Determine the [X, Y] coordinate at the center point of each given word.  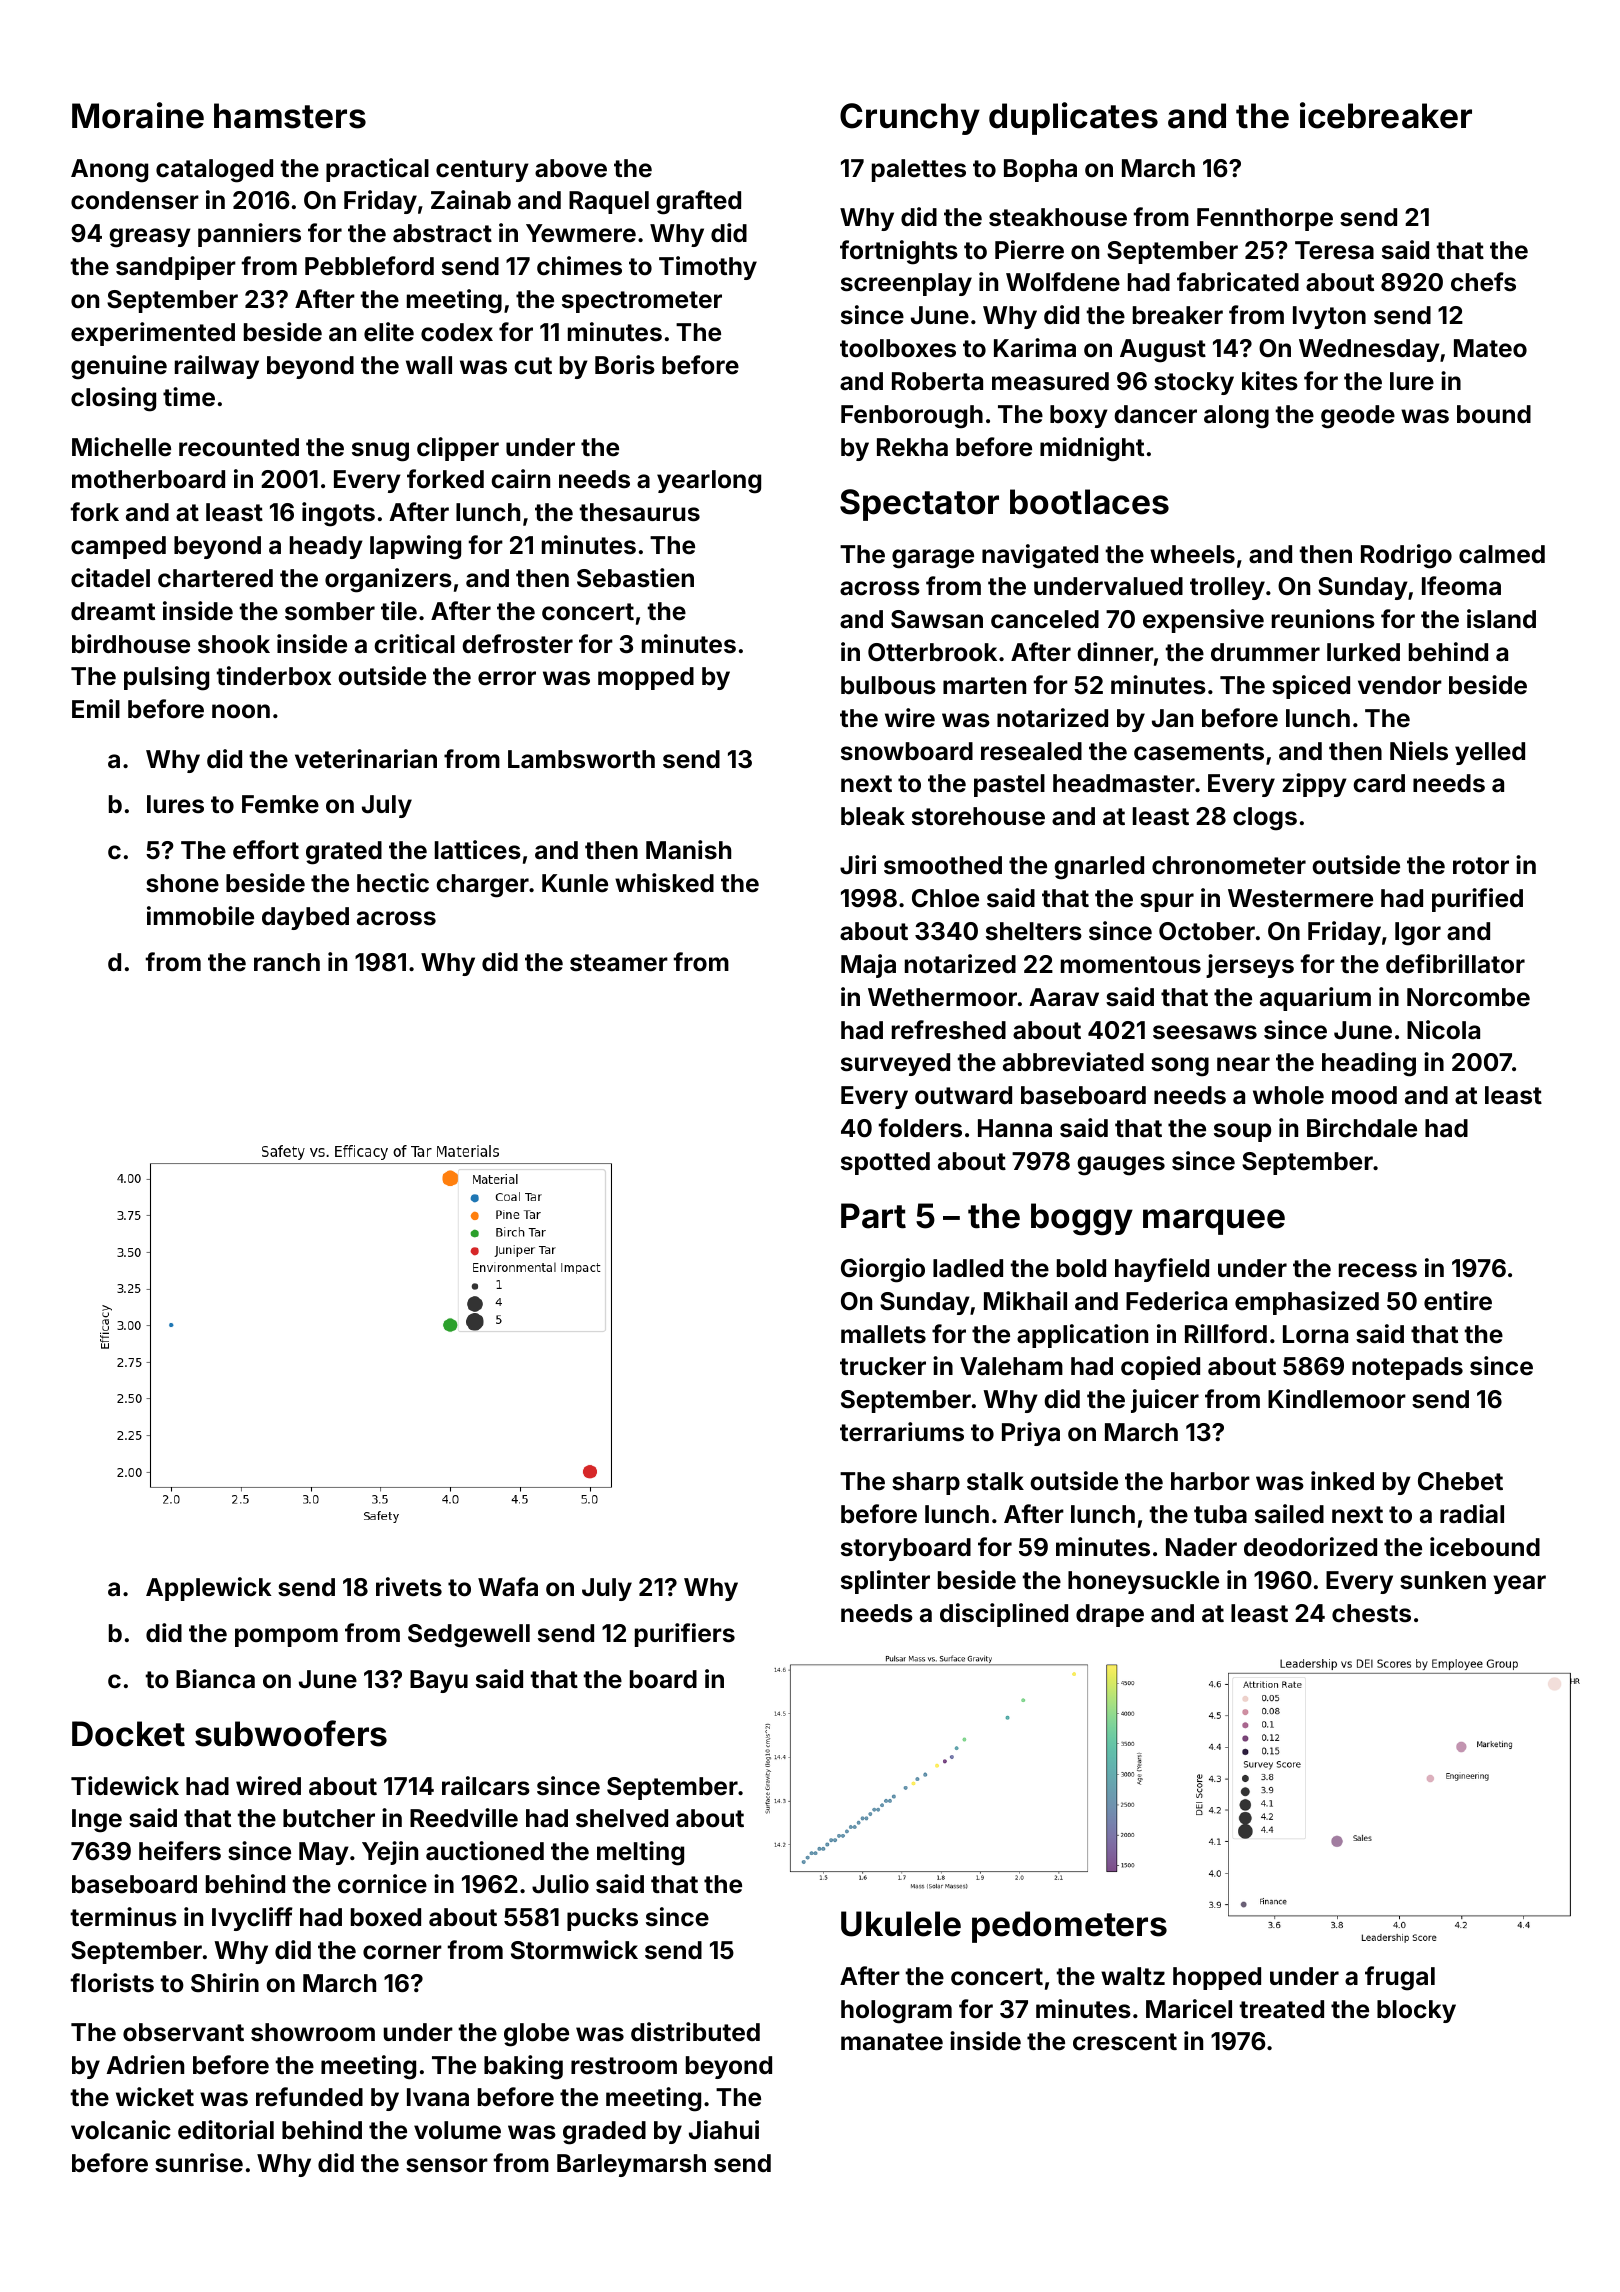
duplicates [1073, 118]
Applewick [209, 1589]
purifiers [685, 1635]
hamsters [290, 116]
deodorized [1310, 1547]
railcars [486, 1786]
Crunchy [910, 119]
